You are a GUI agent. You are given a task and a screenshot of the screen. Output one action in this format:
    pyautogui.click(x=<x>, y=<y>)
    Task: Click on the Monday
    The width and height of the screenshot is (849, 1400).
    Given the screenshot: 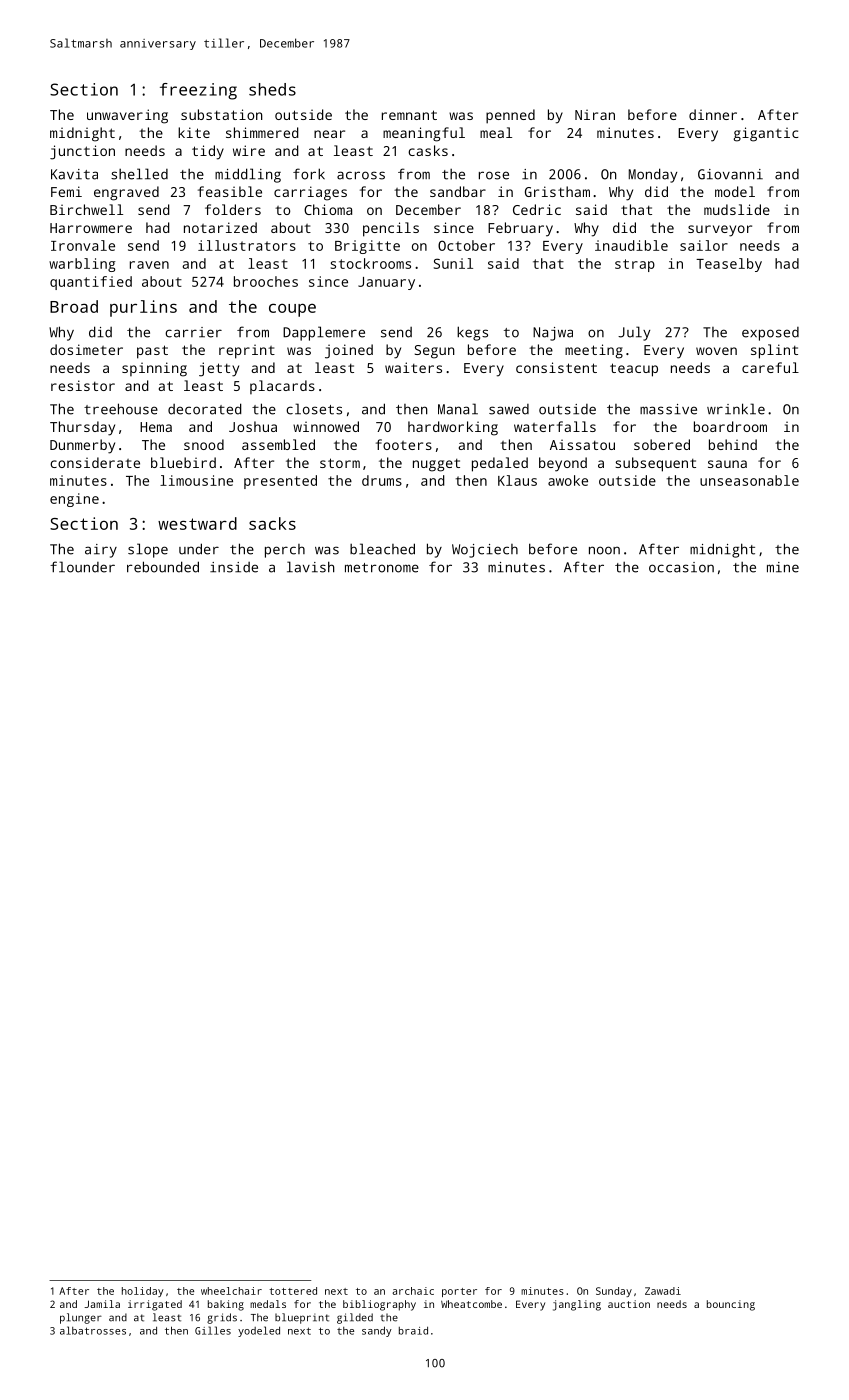 What is the action you would take?
    pyautogui.click(x=653, y=175)
